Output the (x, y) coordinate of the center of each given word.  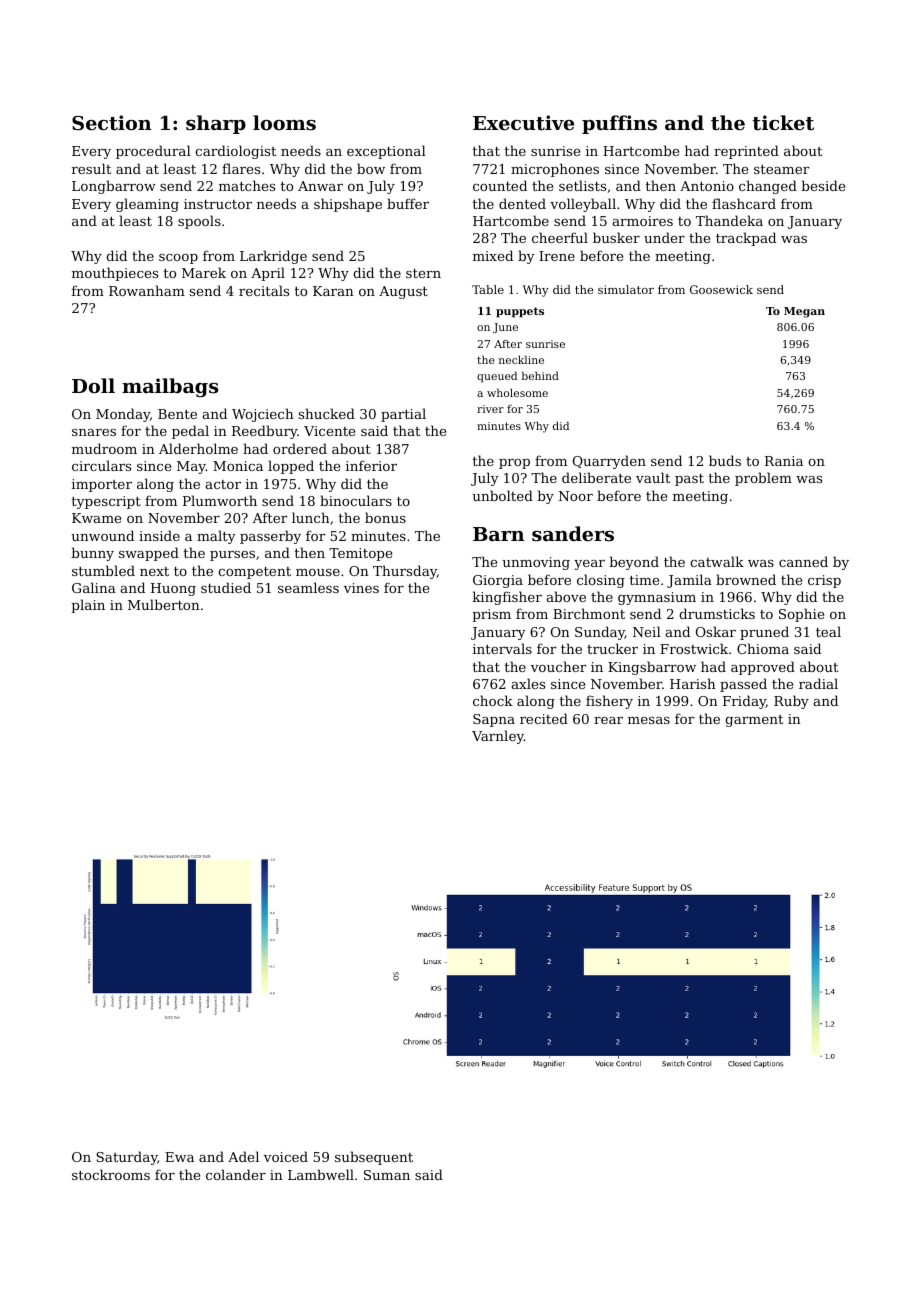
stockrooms (111, 1174)
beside (823, 185)
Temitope (360, 554)
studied (226, 587)
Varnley (498, 737)
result (91, 168)
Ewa (179, 1157)
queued (497, 377)
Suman (387, 1175)
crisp (824, 581)
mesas (649, 720)
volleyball (583, 205)
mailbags (170, 387)
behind (540, 375)
